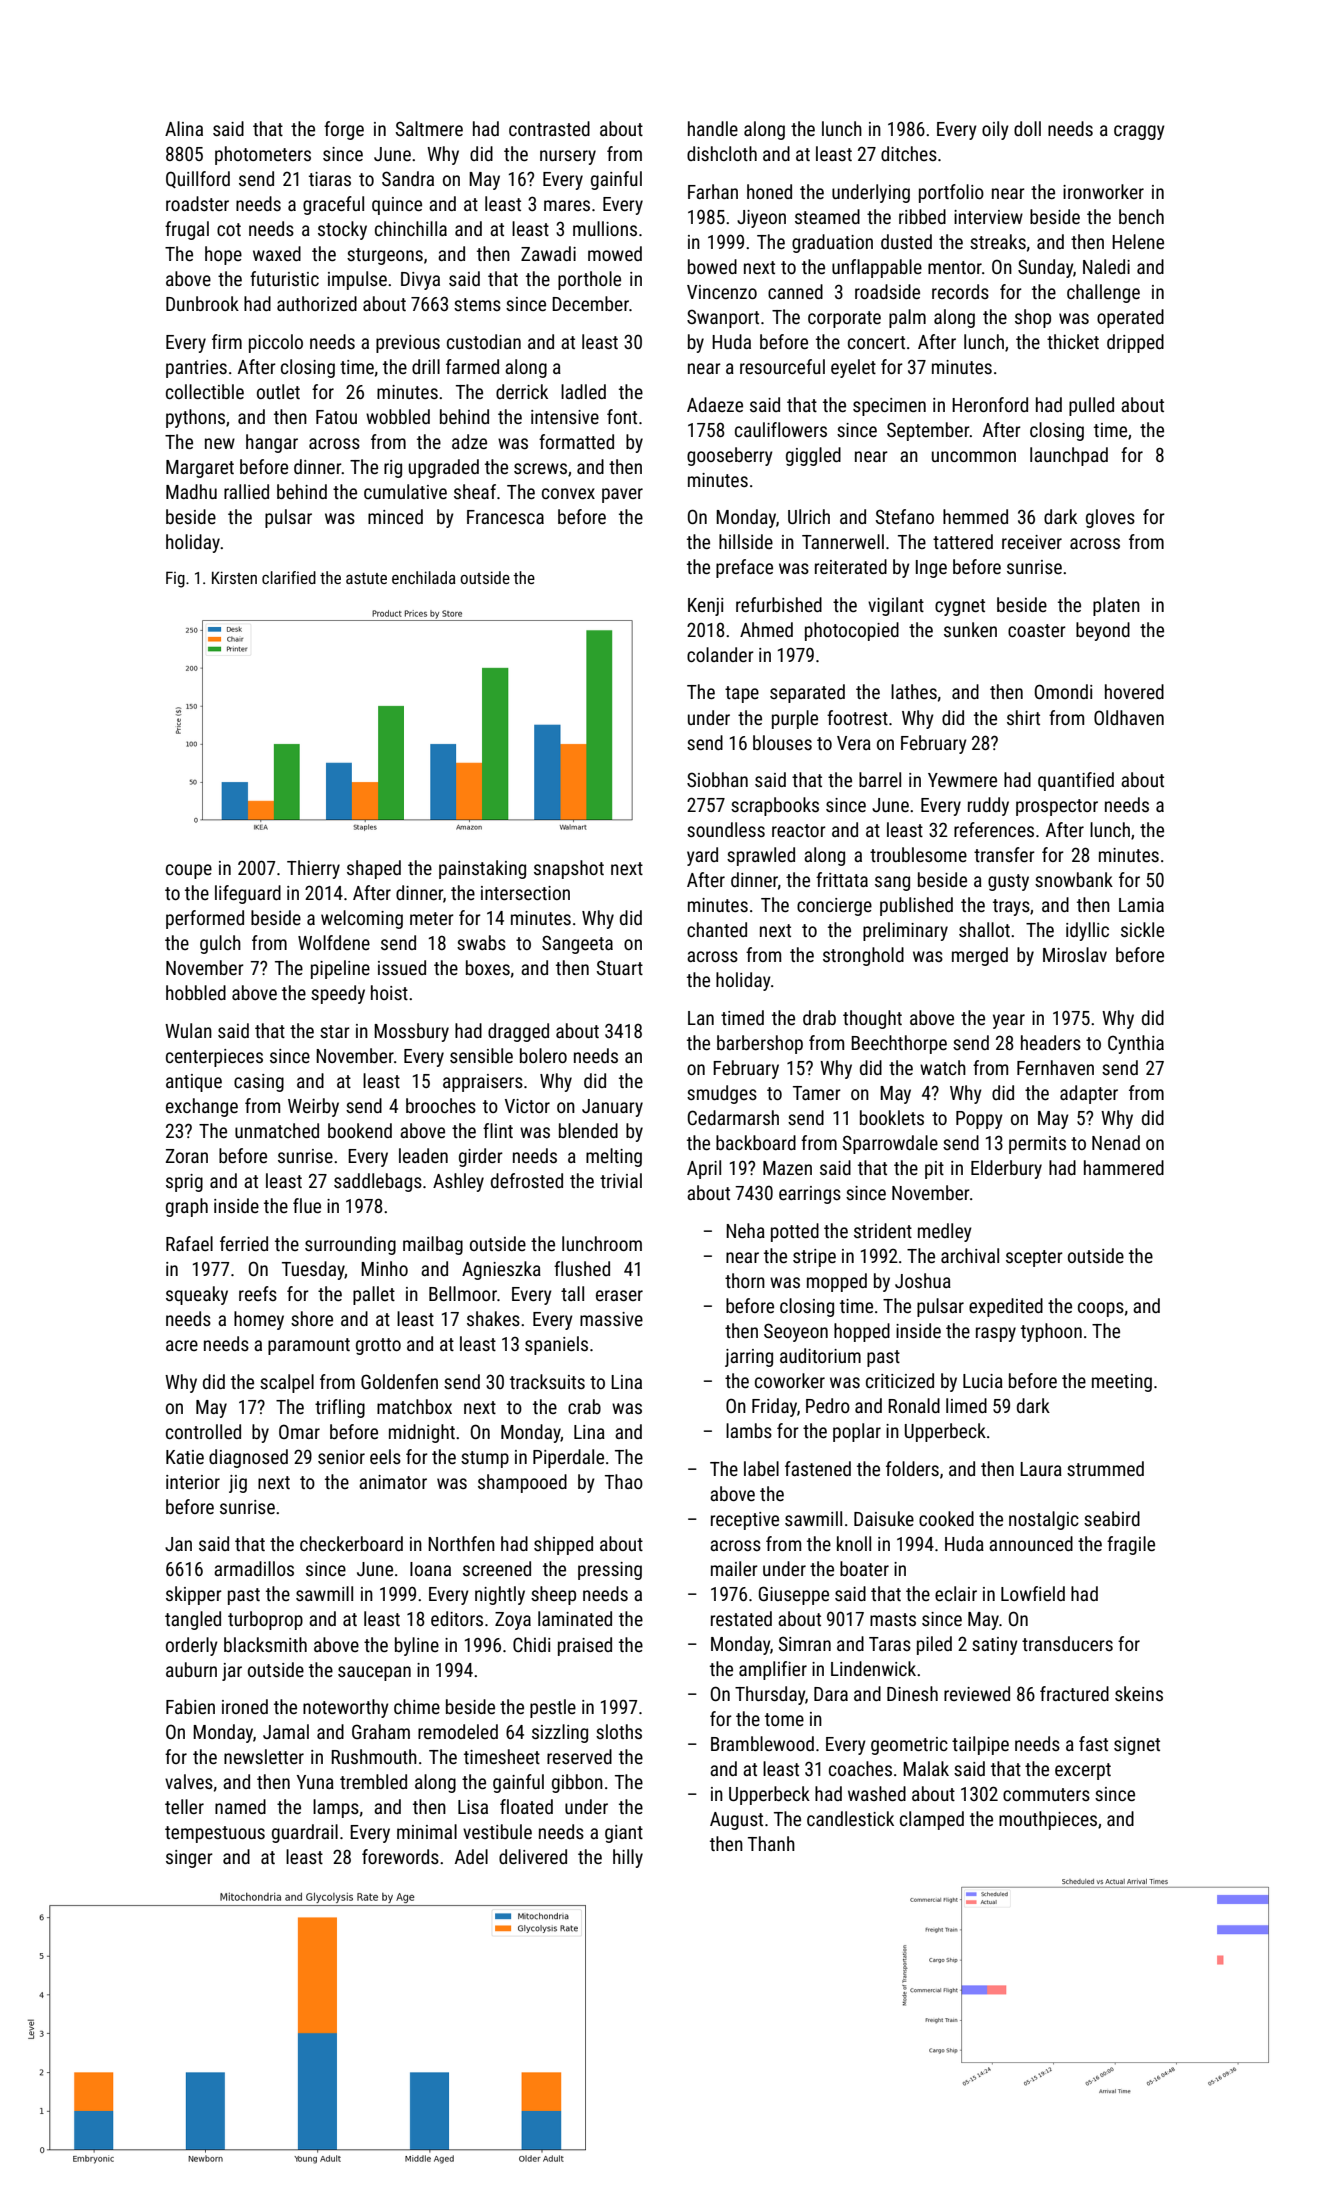 The height and width of the page is (2191, 1330). What do you see at coordinates (1089, 1094) in the page?
I see `adapter` at bounding box center [1089, 1094].
